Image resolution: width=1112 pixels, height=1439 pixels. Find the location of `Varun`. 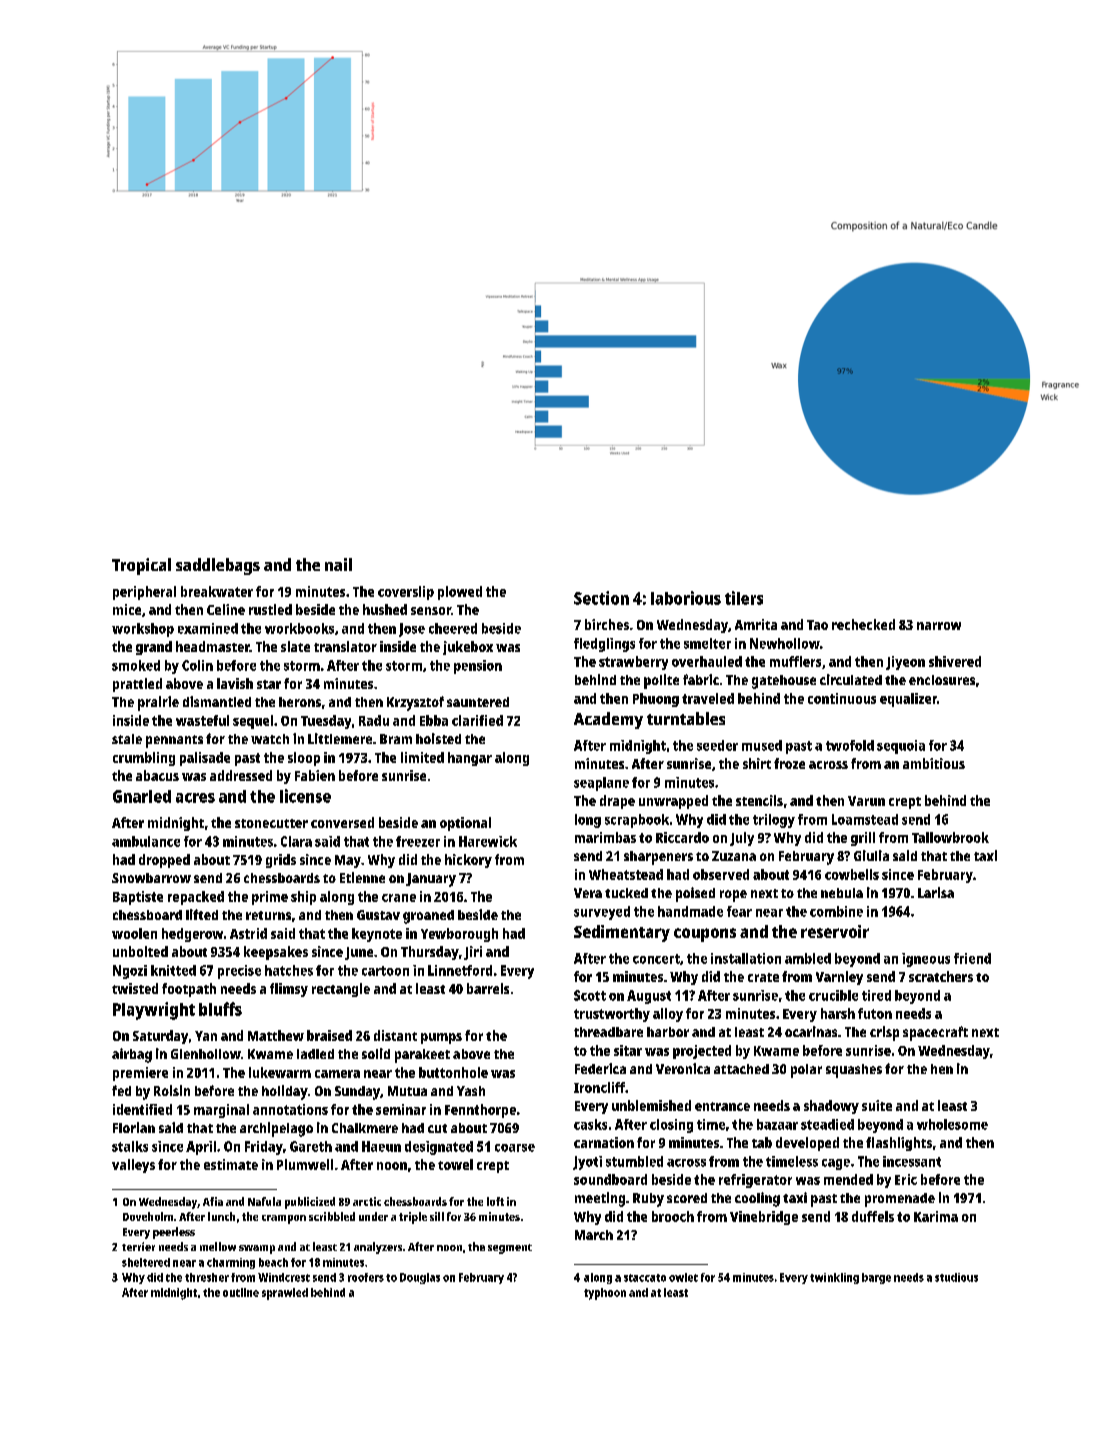

Varun is located at coordinates (866, 801).
